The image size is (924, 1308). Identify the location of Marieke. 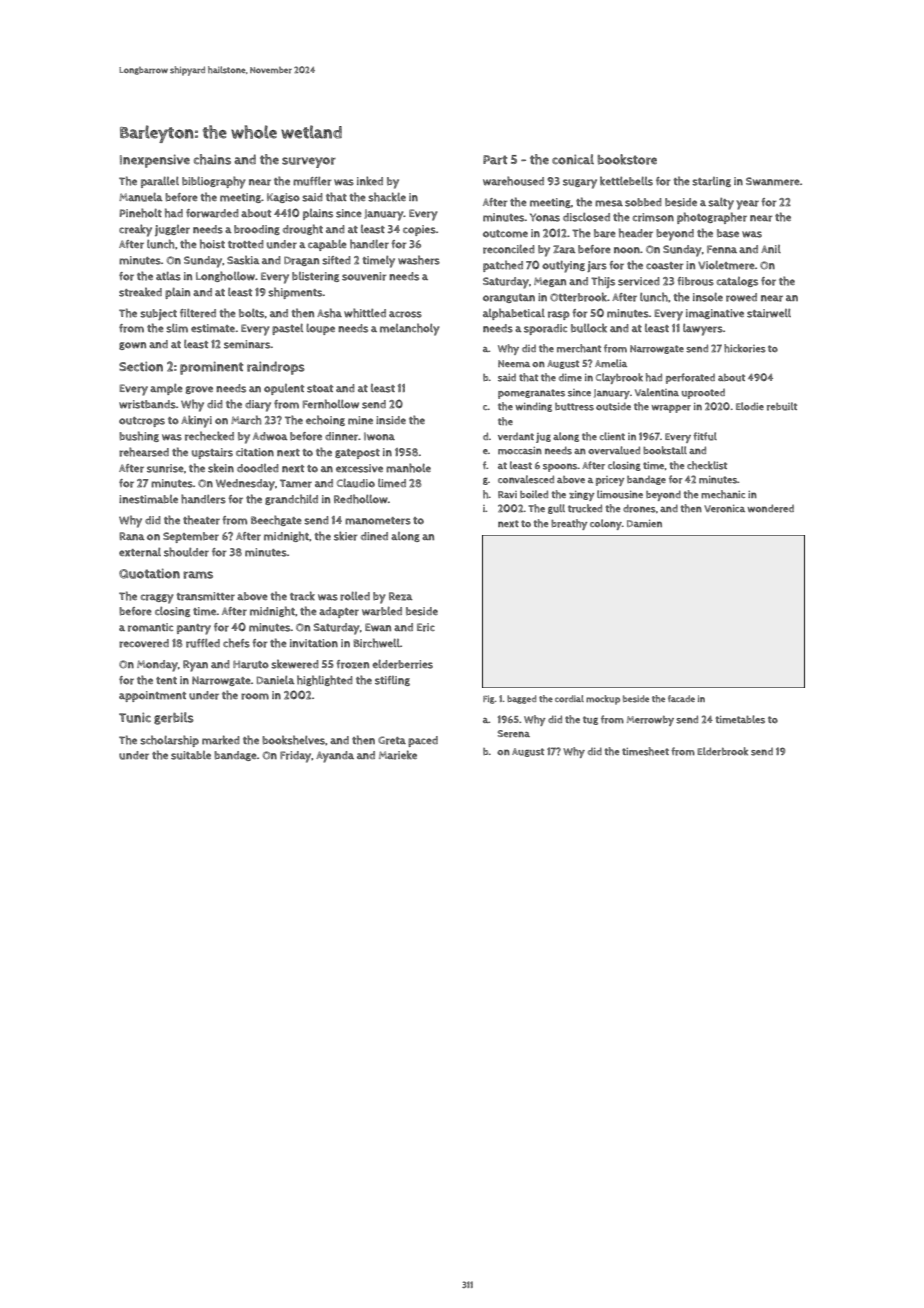
(398, 755).
